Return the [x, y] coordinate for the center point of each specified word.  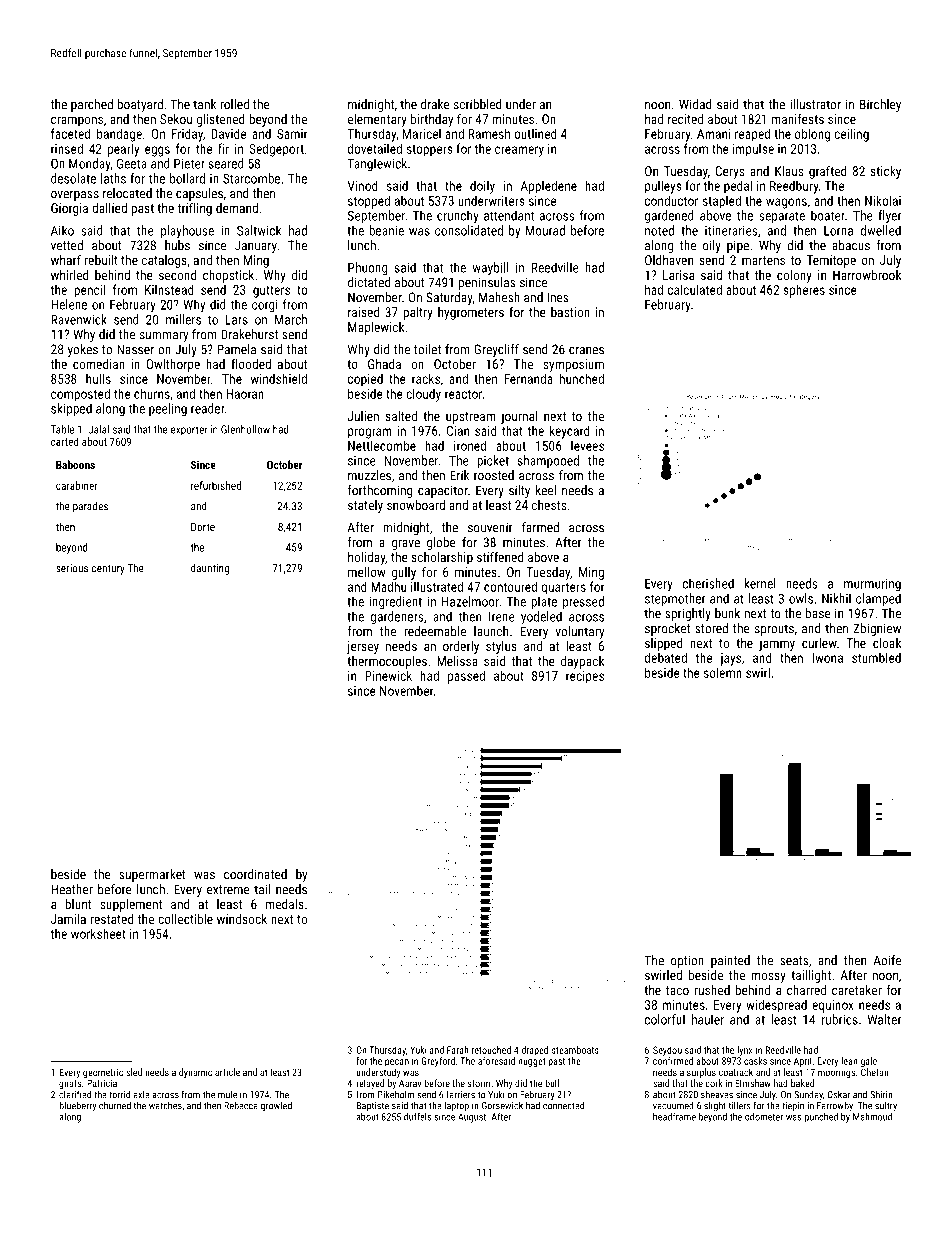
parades [90, 507]
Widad [695, 104]
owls [801, 598]
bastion [570, 312]
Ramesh [489, 133]
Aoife [887, 960]
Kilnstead [169, 289]
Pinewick [388, 675]
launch [491, 631]
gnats [70, 1084]
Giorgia [69, 209]
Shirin [881, 1094]
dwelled [881, 230]
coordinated [255, 874]
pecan [397, 1063]
